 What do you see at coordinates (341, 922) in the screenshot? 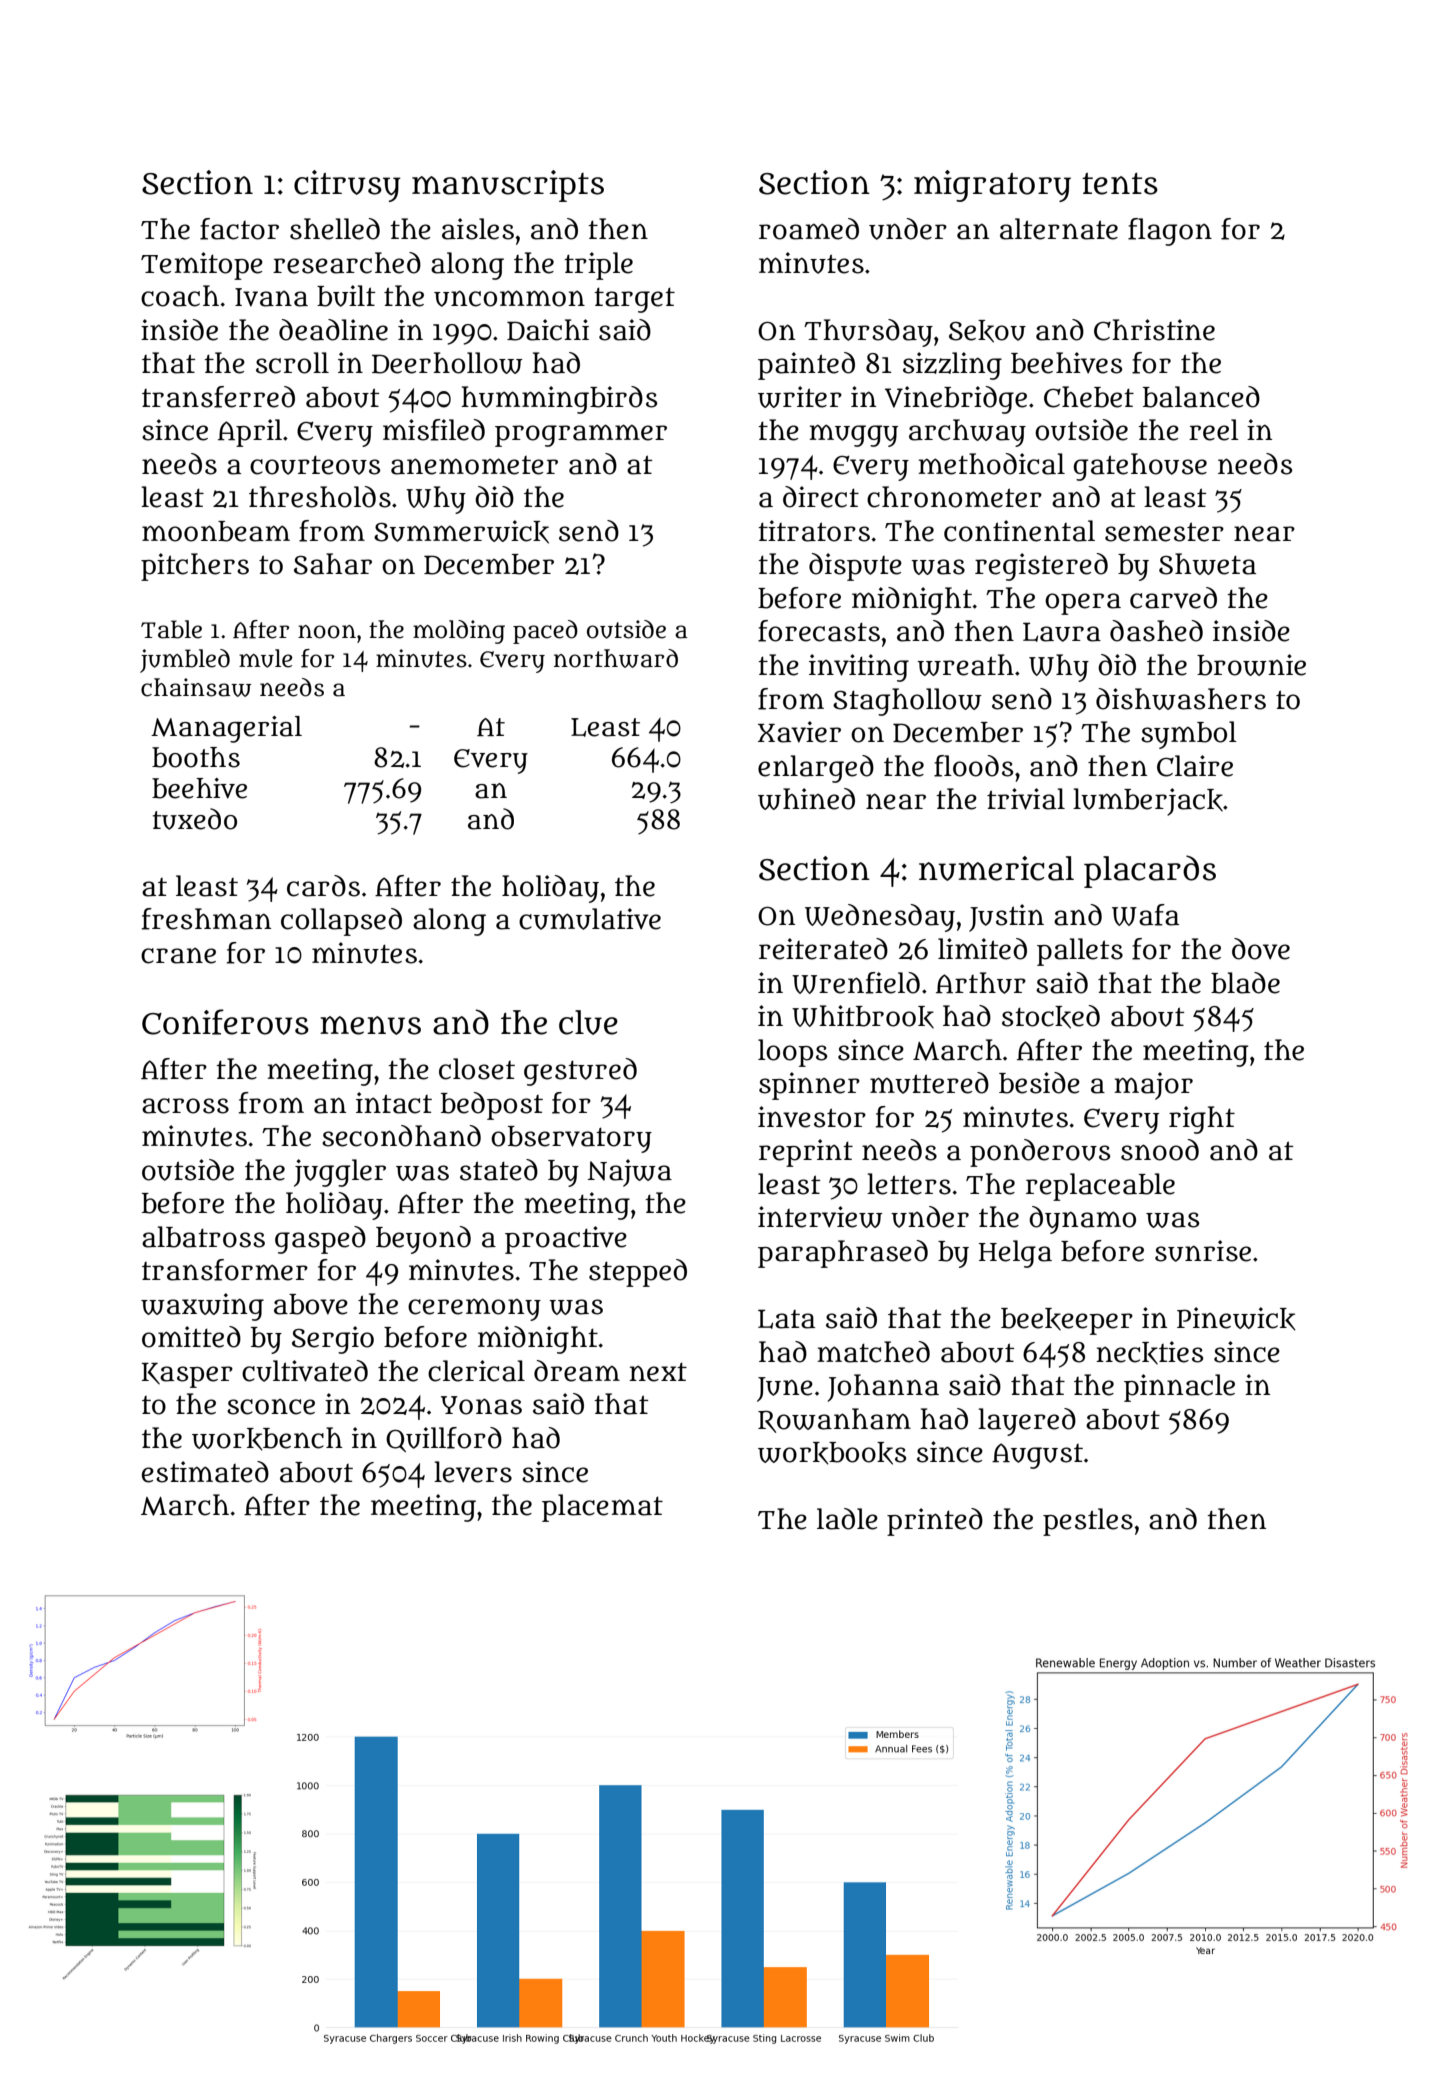
I see `collapsed` at bounding box center [341, 922].
